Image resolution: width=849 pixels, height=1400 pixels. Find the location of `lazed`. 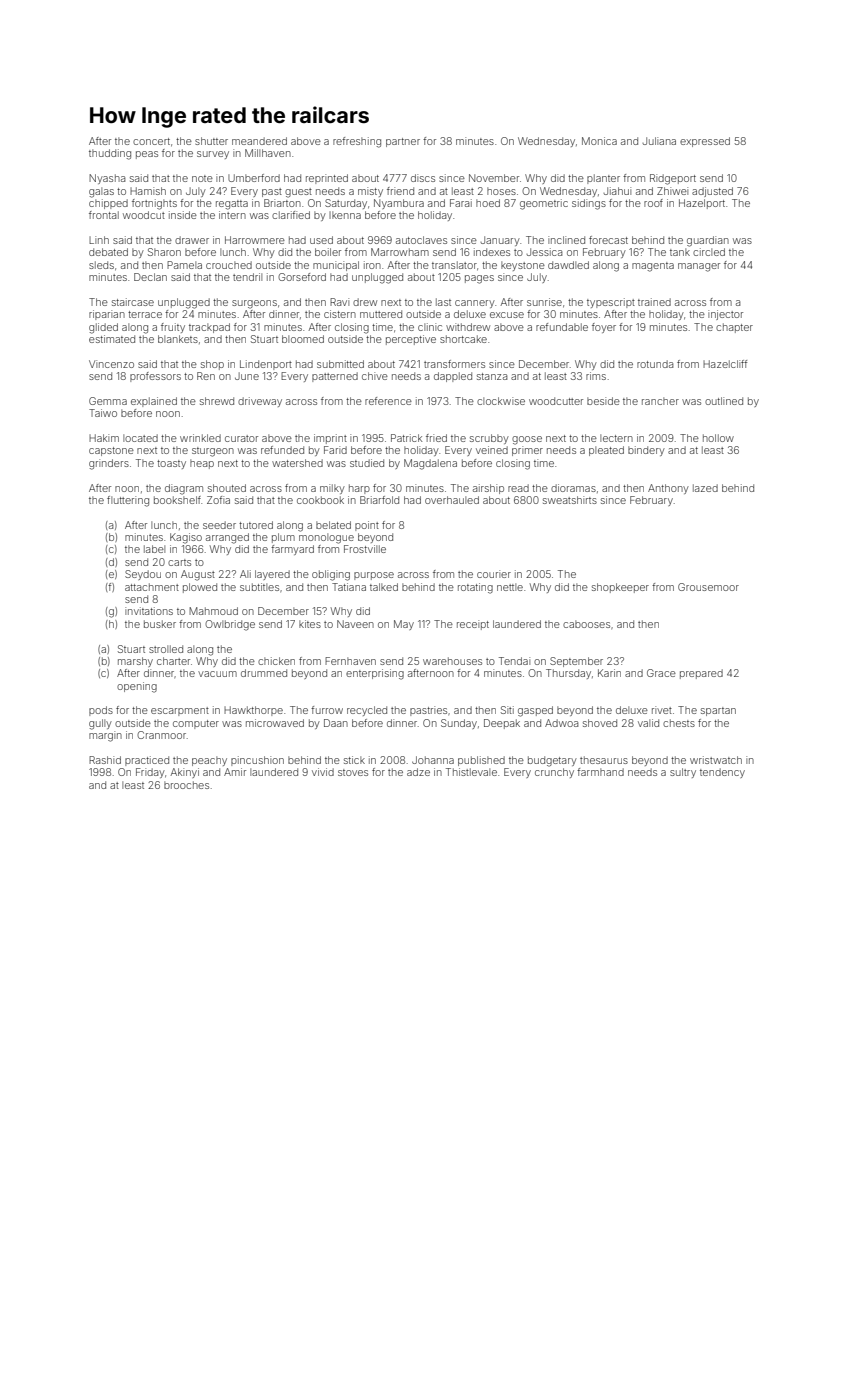

lazed is located at coordinates (705, 488).
